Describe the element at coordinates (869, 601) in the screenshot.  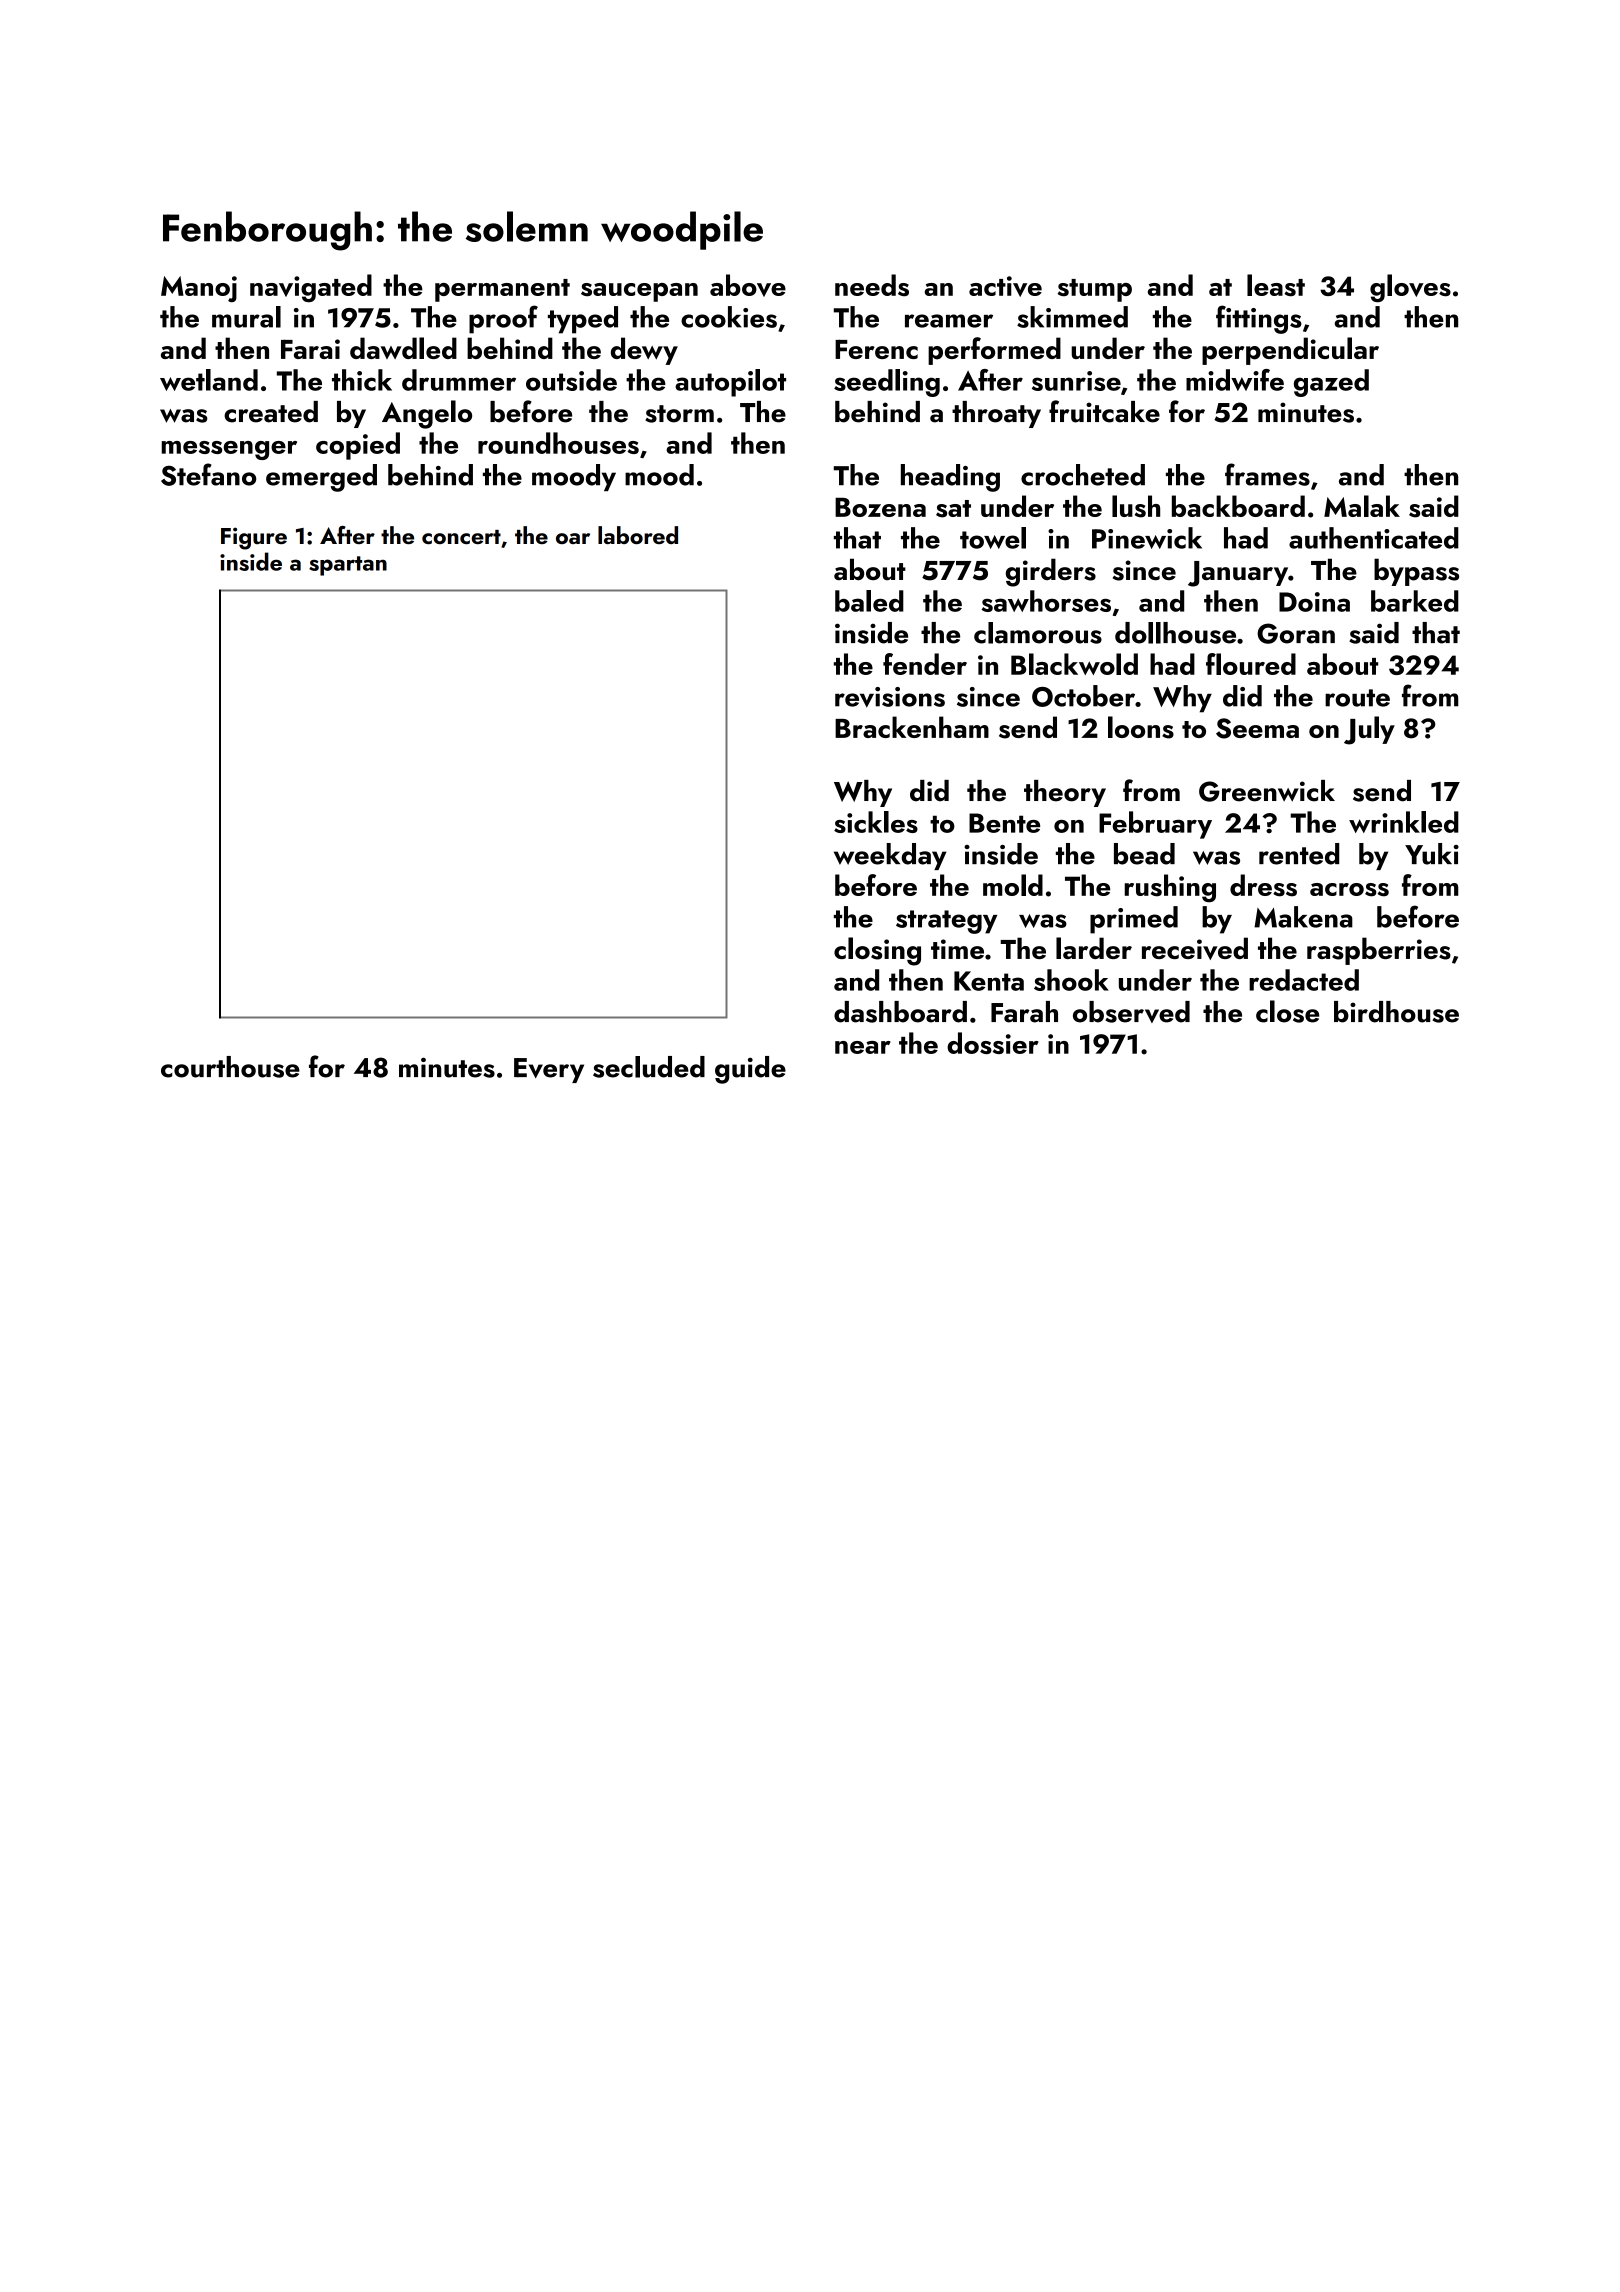
I see `baled` at that location.
